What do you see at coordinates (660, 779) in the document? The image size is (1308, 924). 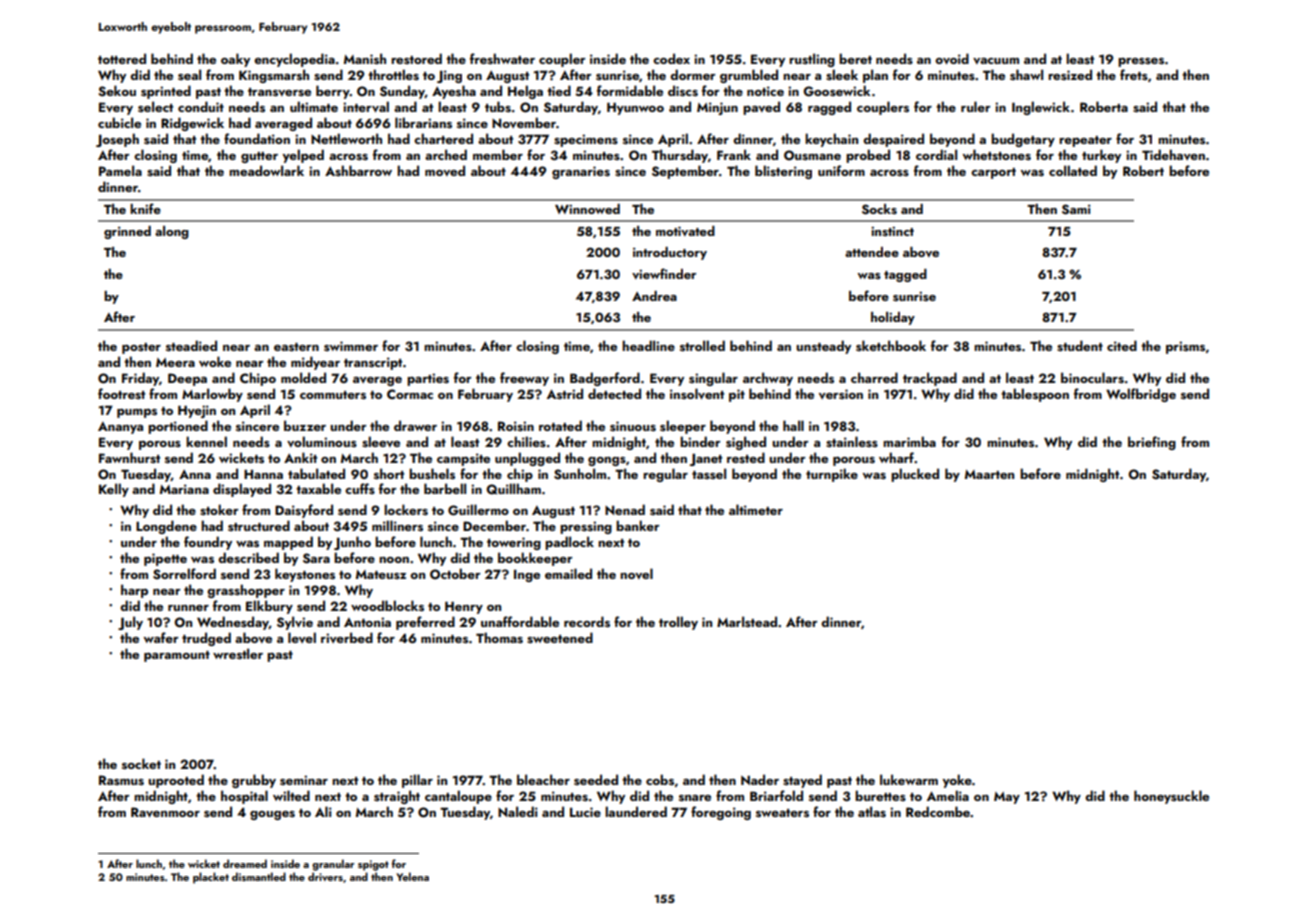 I see `cobs` at bounding box center [660, 779].
